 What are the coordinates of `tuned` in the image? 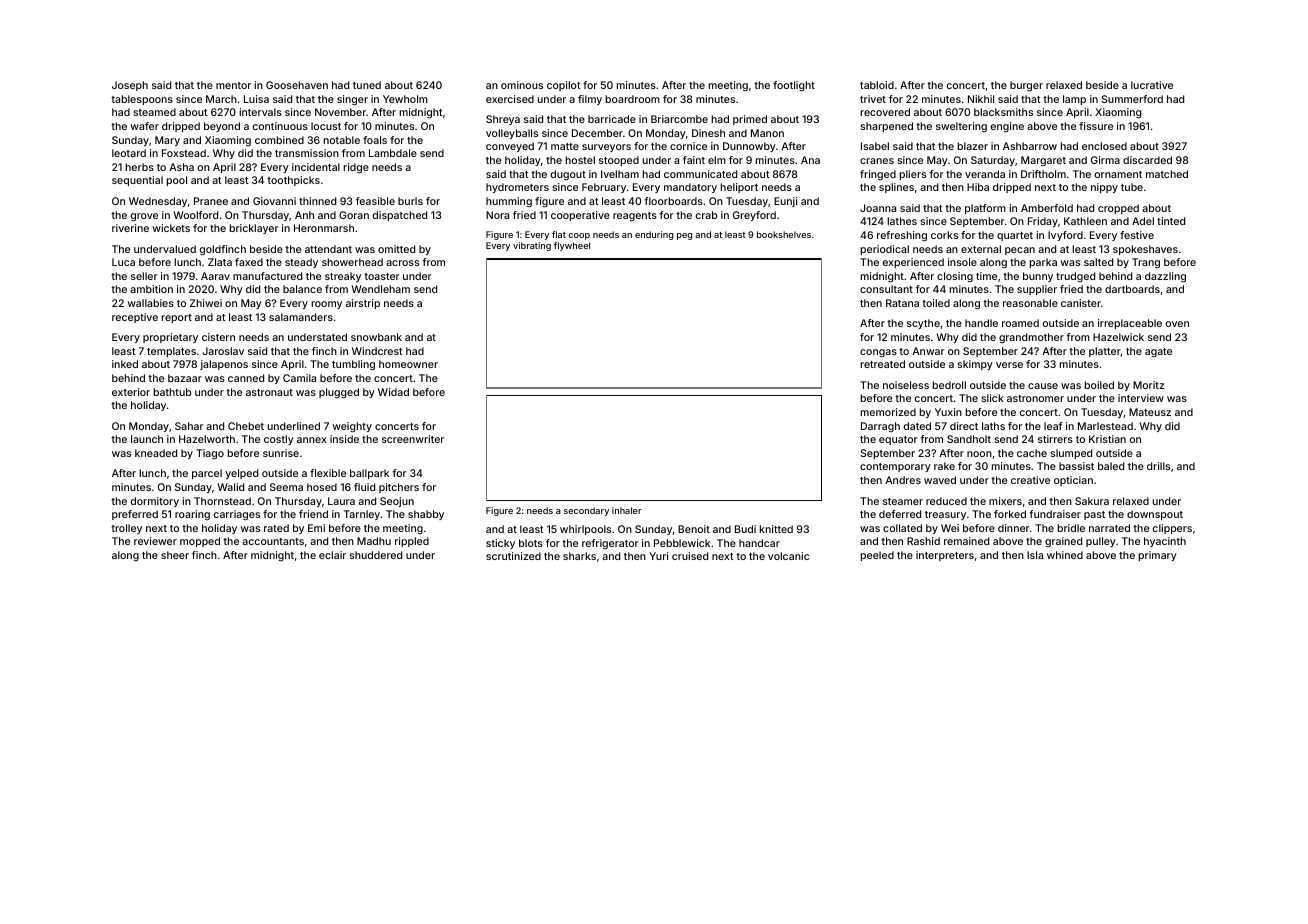 It's located at (367, 85).
